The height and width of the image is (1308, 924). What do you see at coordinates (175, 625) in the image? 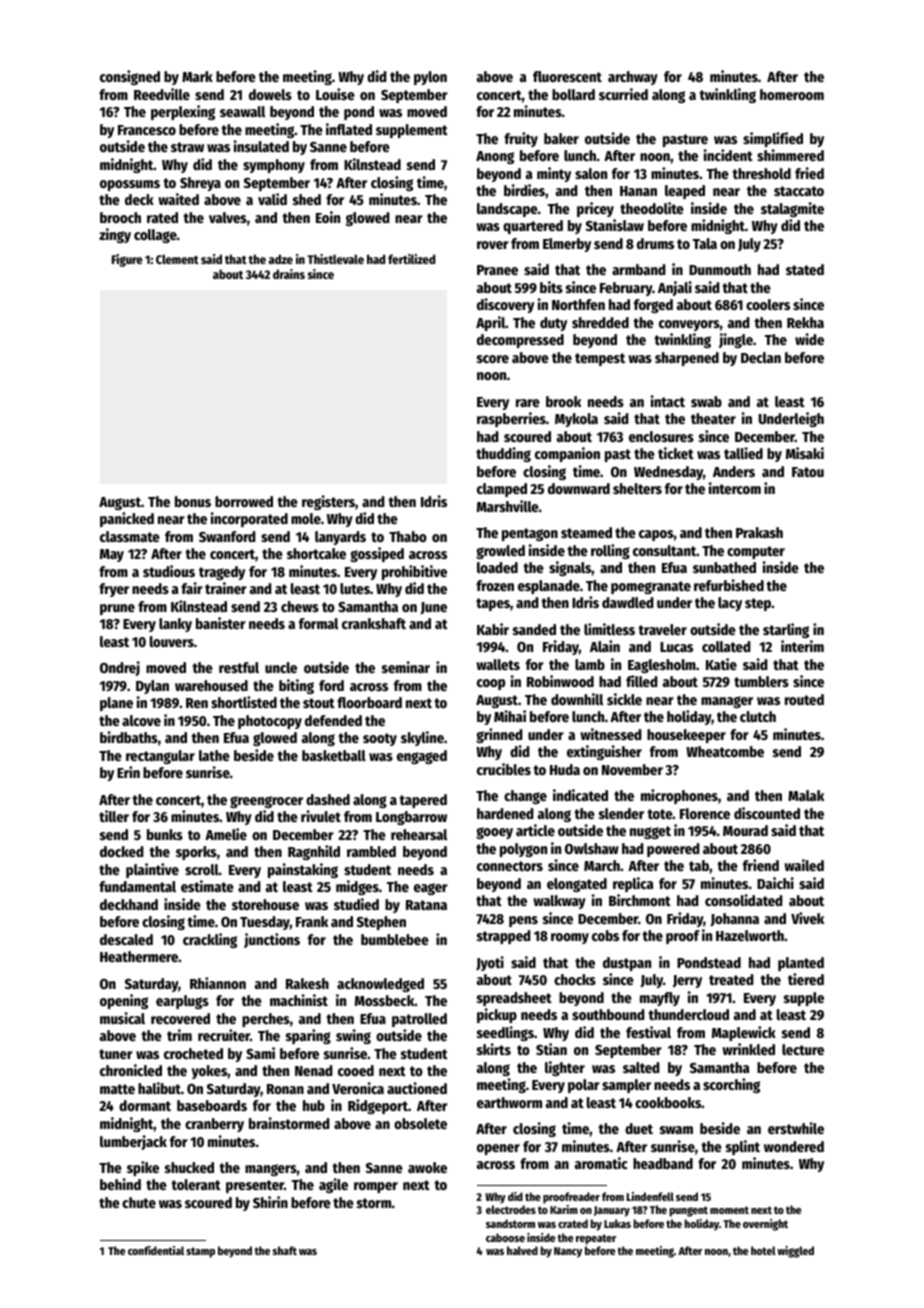
I see `lanky` at bounding box center [175, 625].
